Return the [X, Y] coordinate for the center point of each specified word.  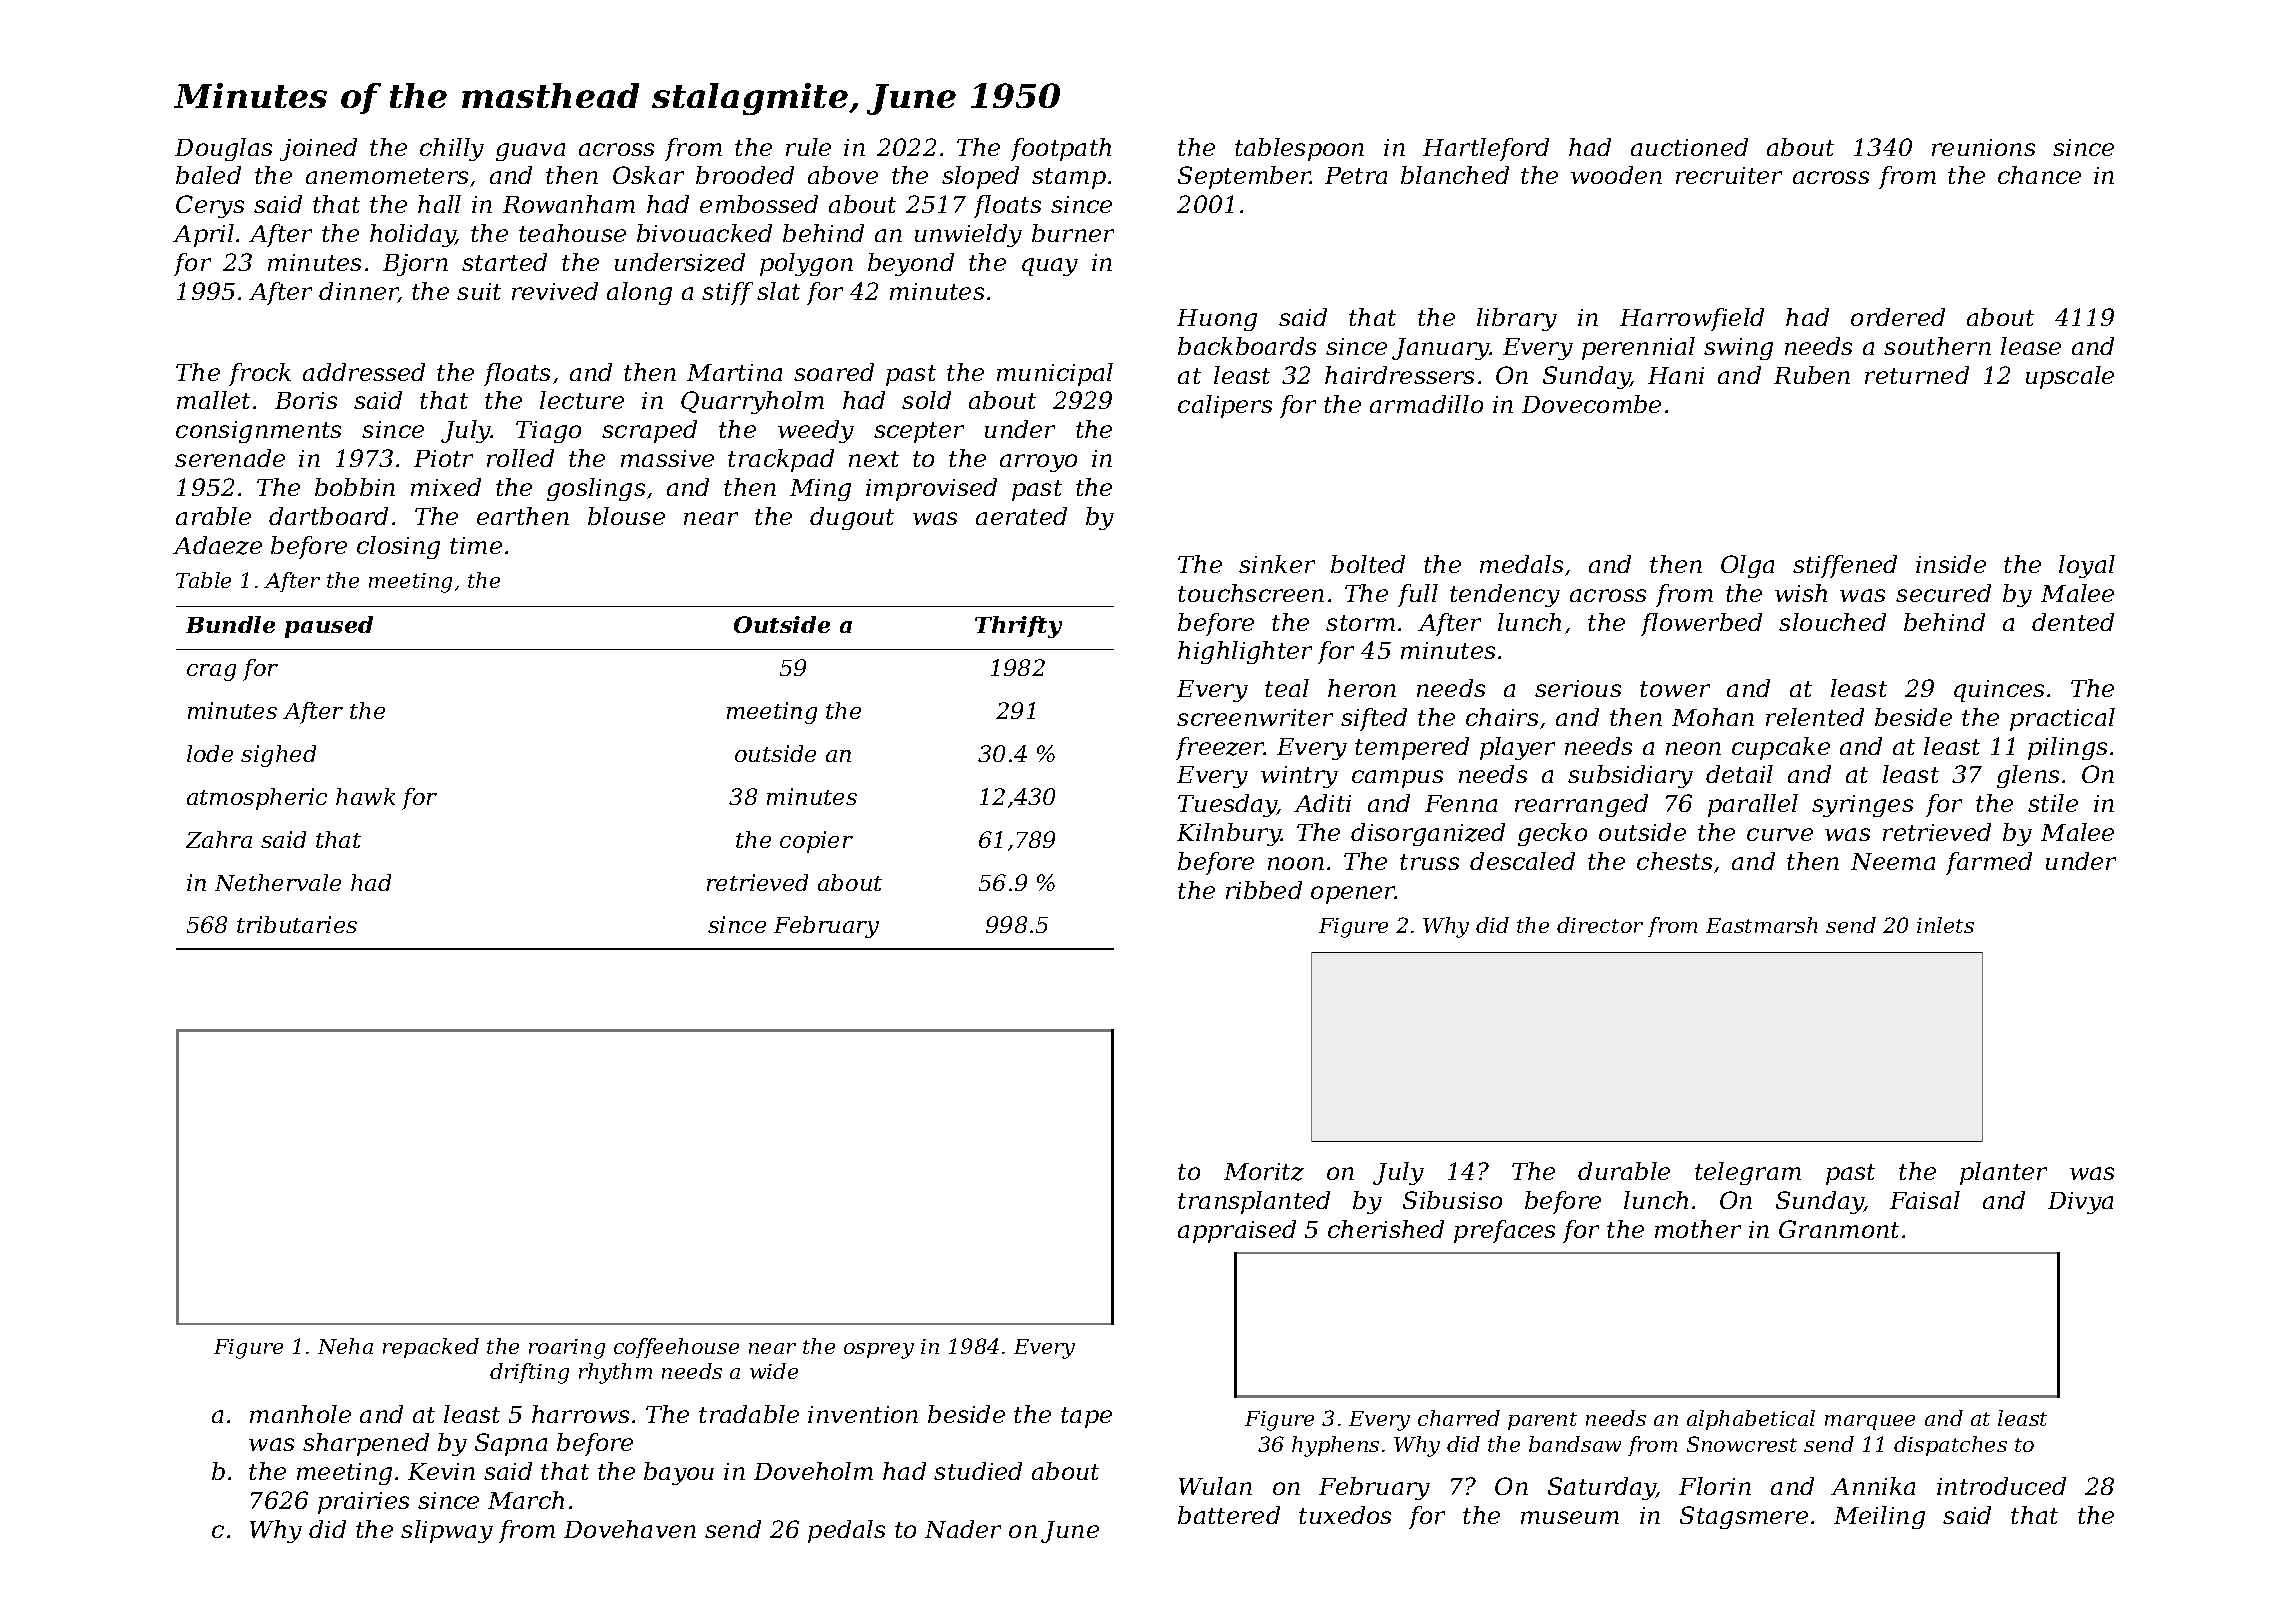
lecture [582, 400]
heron [1362, 688]
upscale [2070, 377]
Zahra [219, 839]
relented [1815, 717]
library [1517, 319]
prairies [363, 1503]
